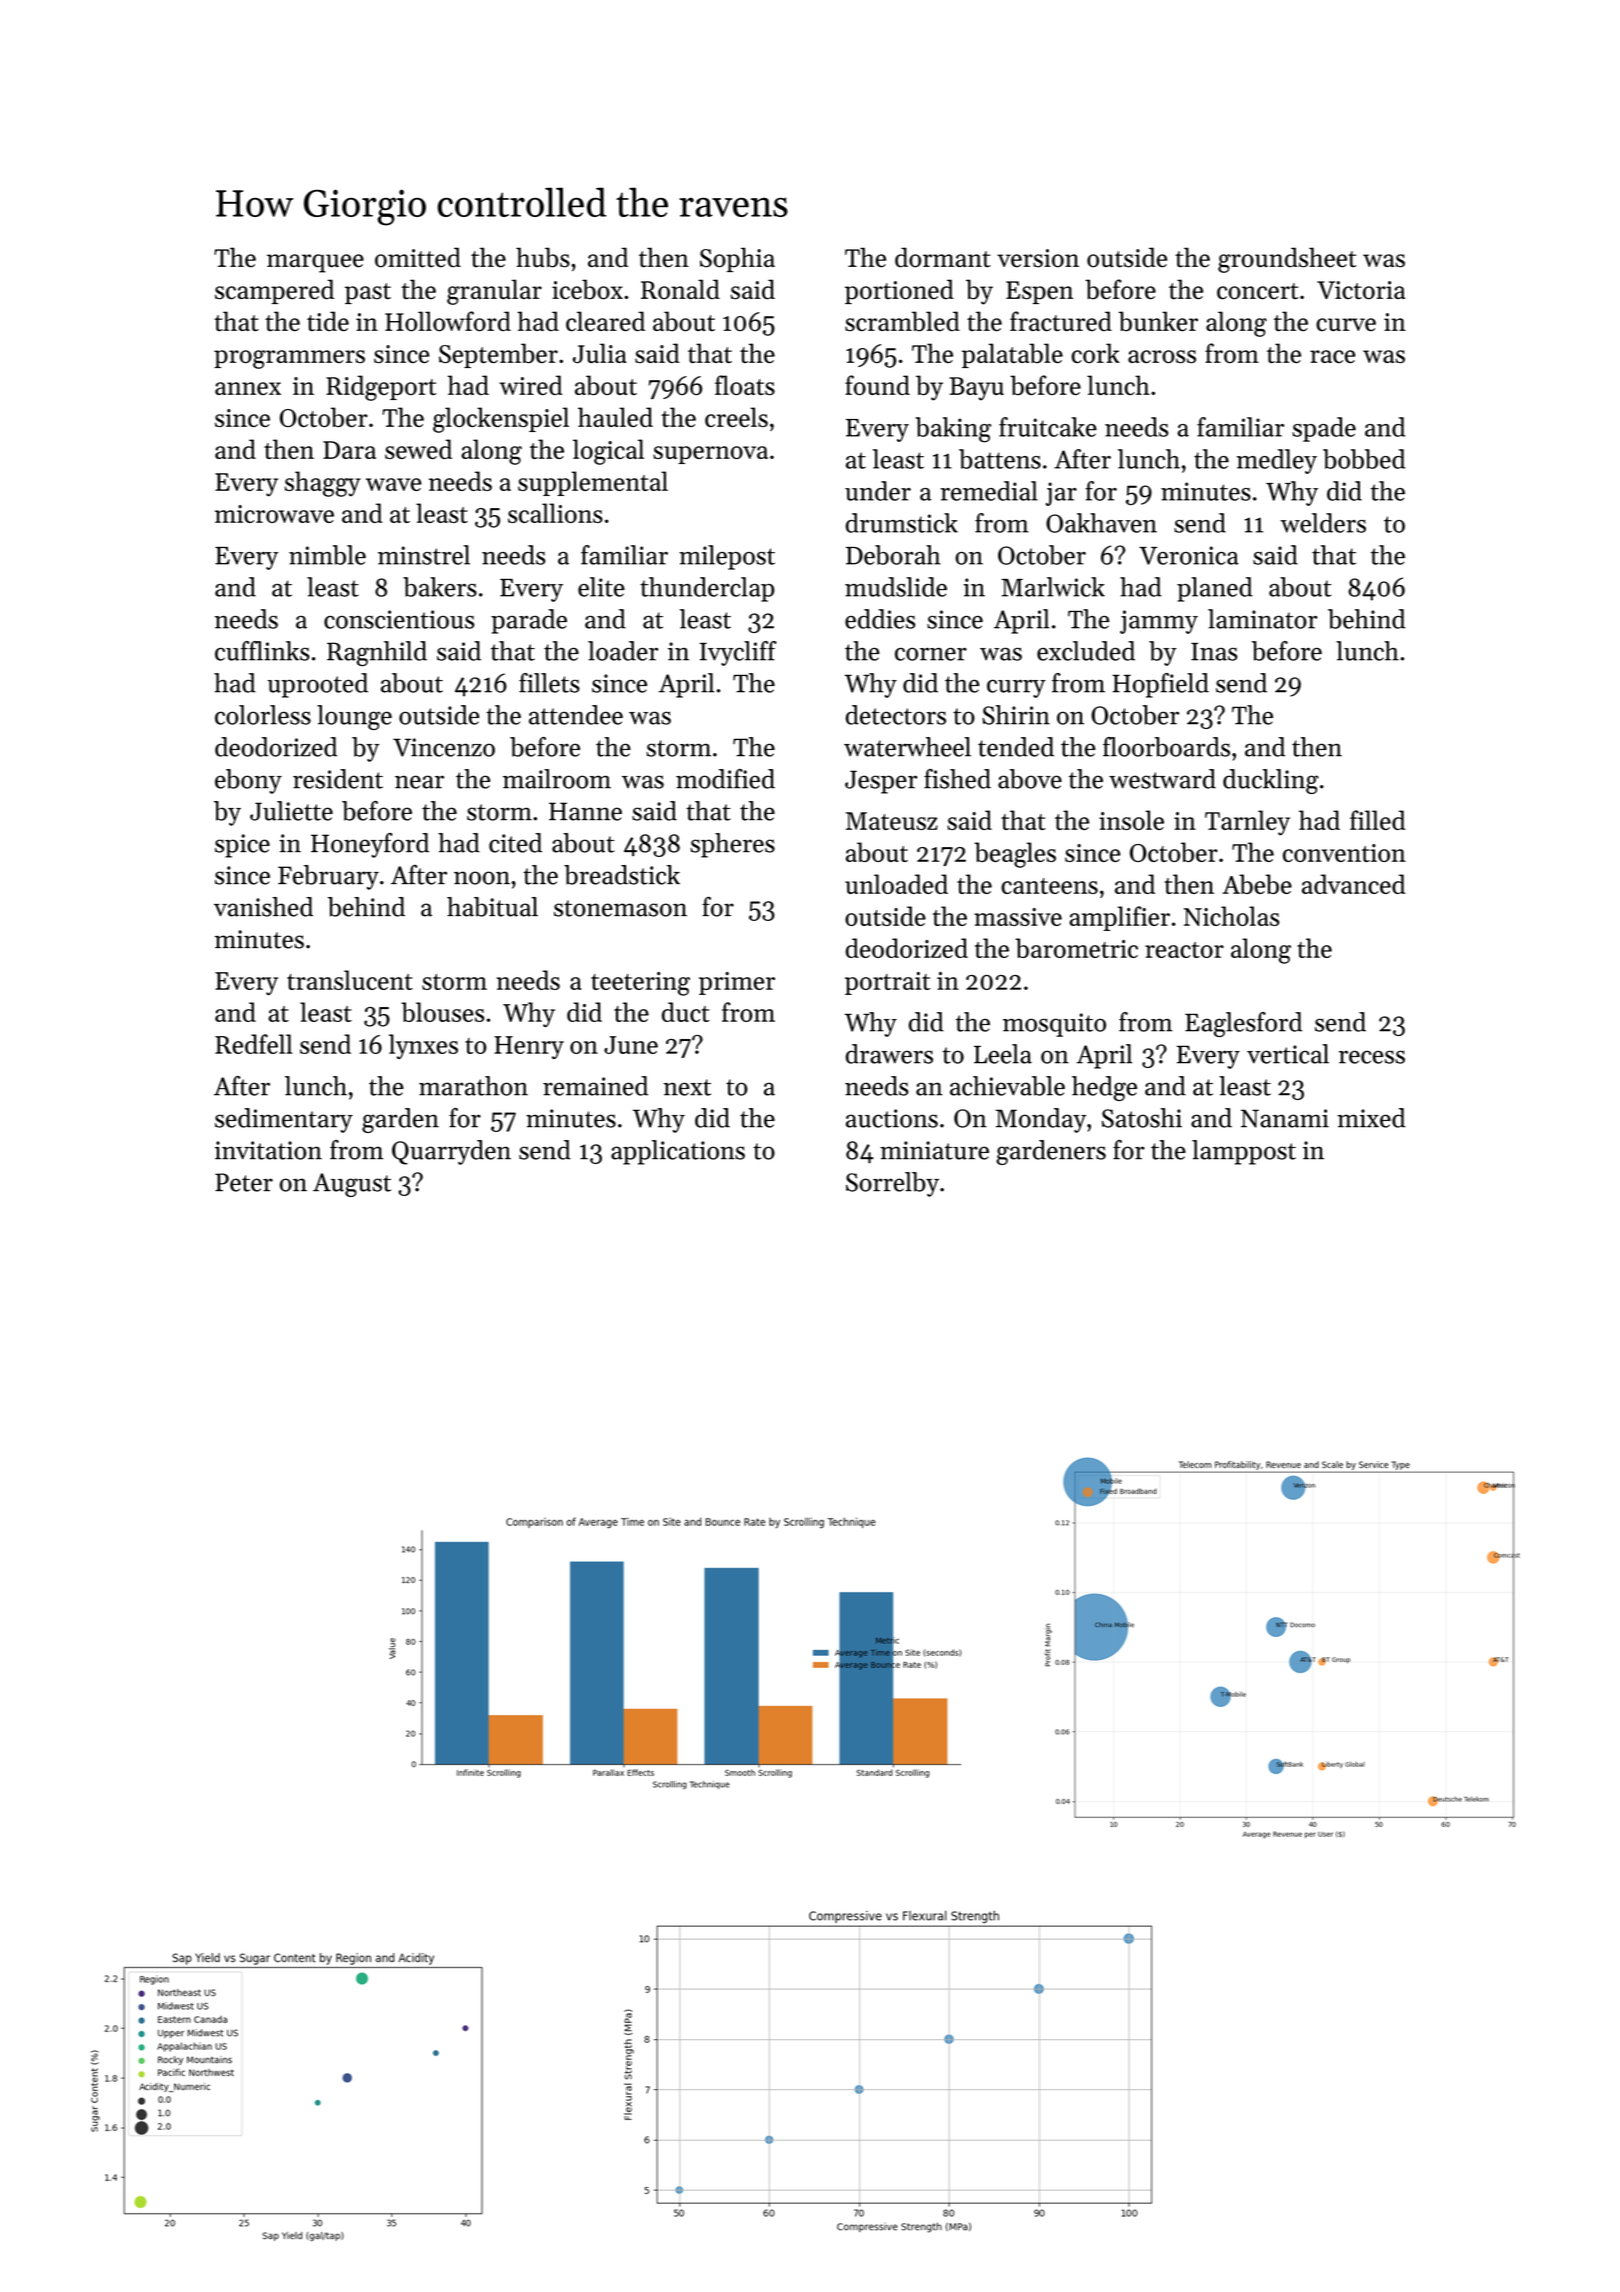 This screenshot has width=1620, height=2292. What do you see at coordinates (1263, 619) in the screenshot?
I see `laminator` at bounding box center [1263, 619].
